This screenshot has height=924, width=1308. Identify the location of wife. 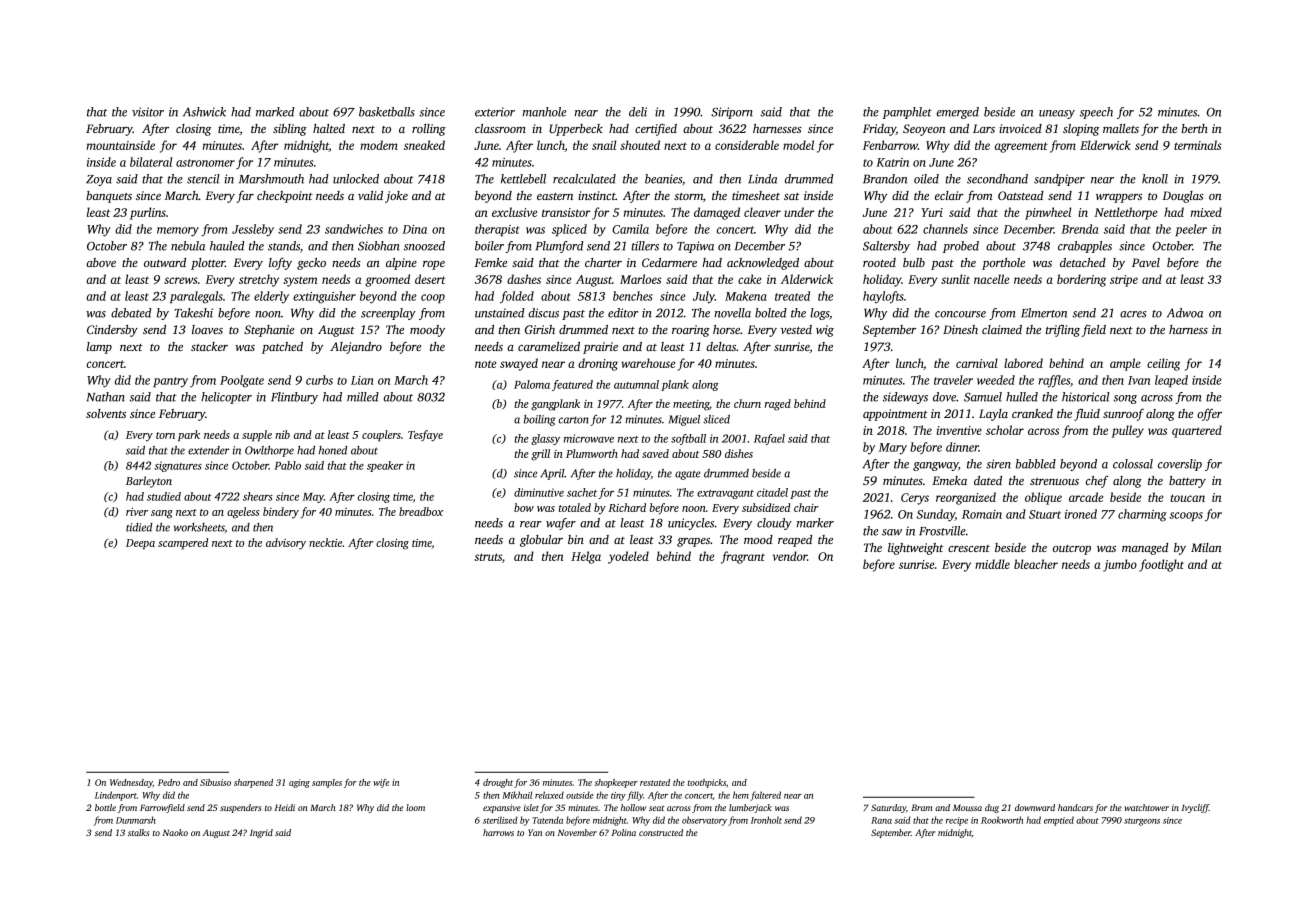
(381, 783).
